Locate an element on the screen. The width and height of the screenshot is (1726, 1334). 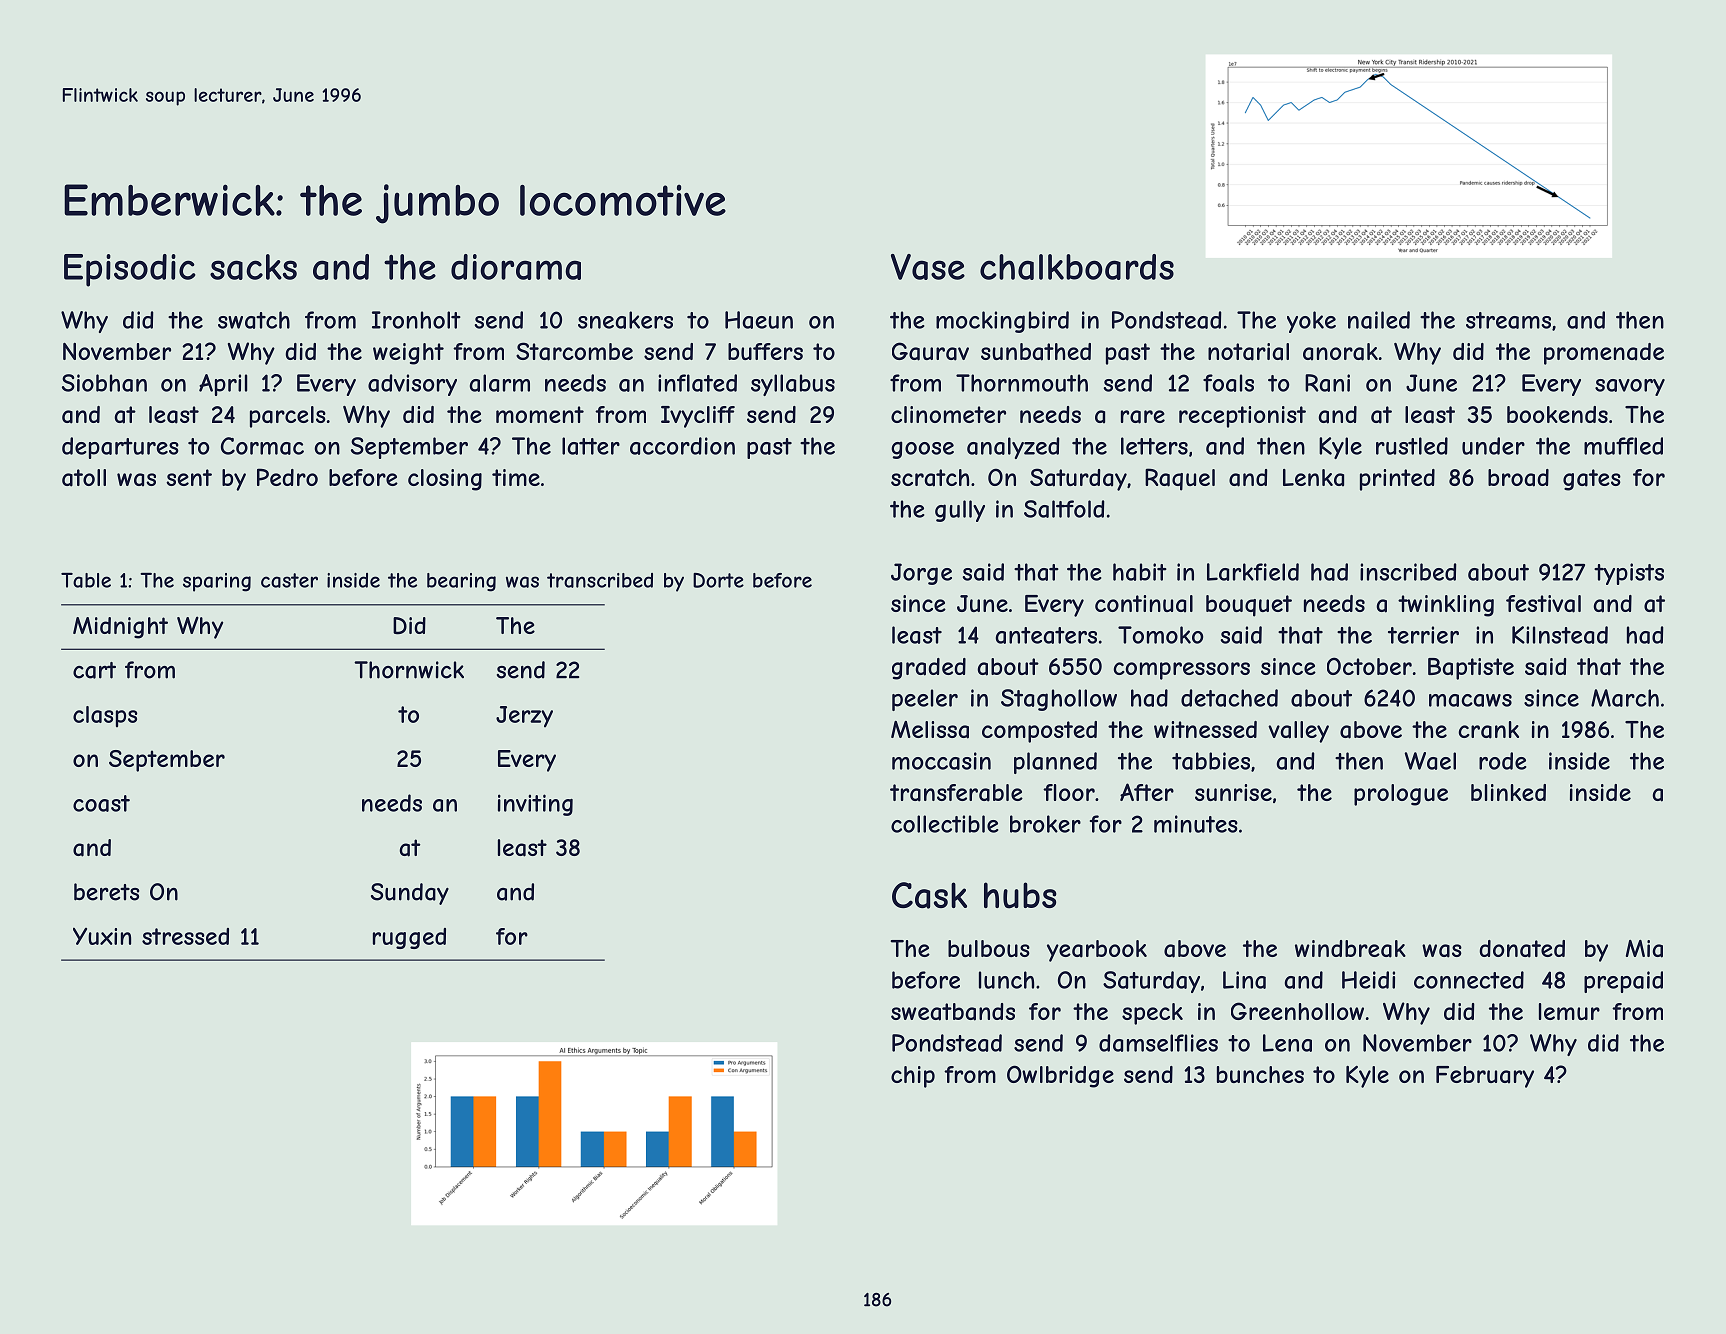
diorama is located at coordinates (516, 267).
